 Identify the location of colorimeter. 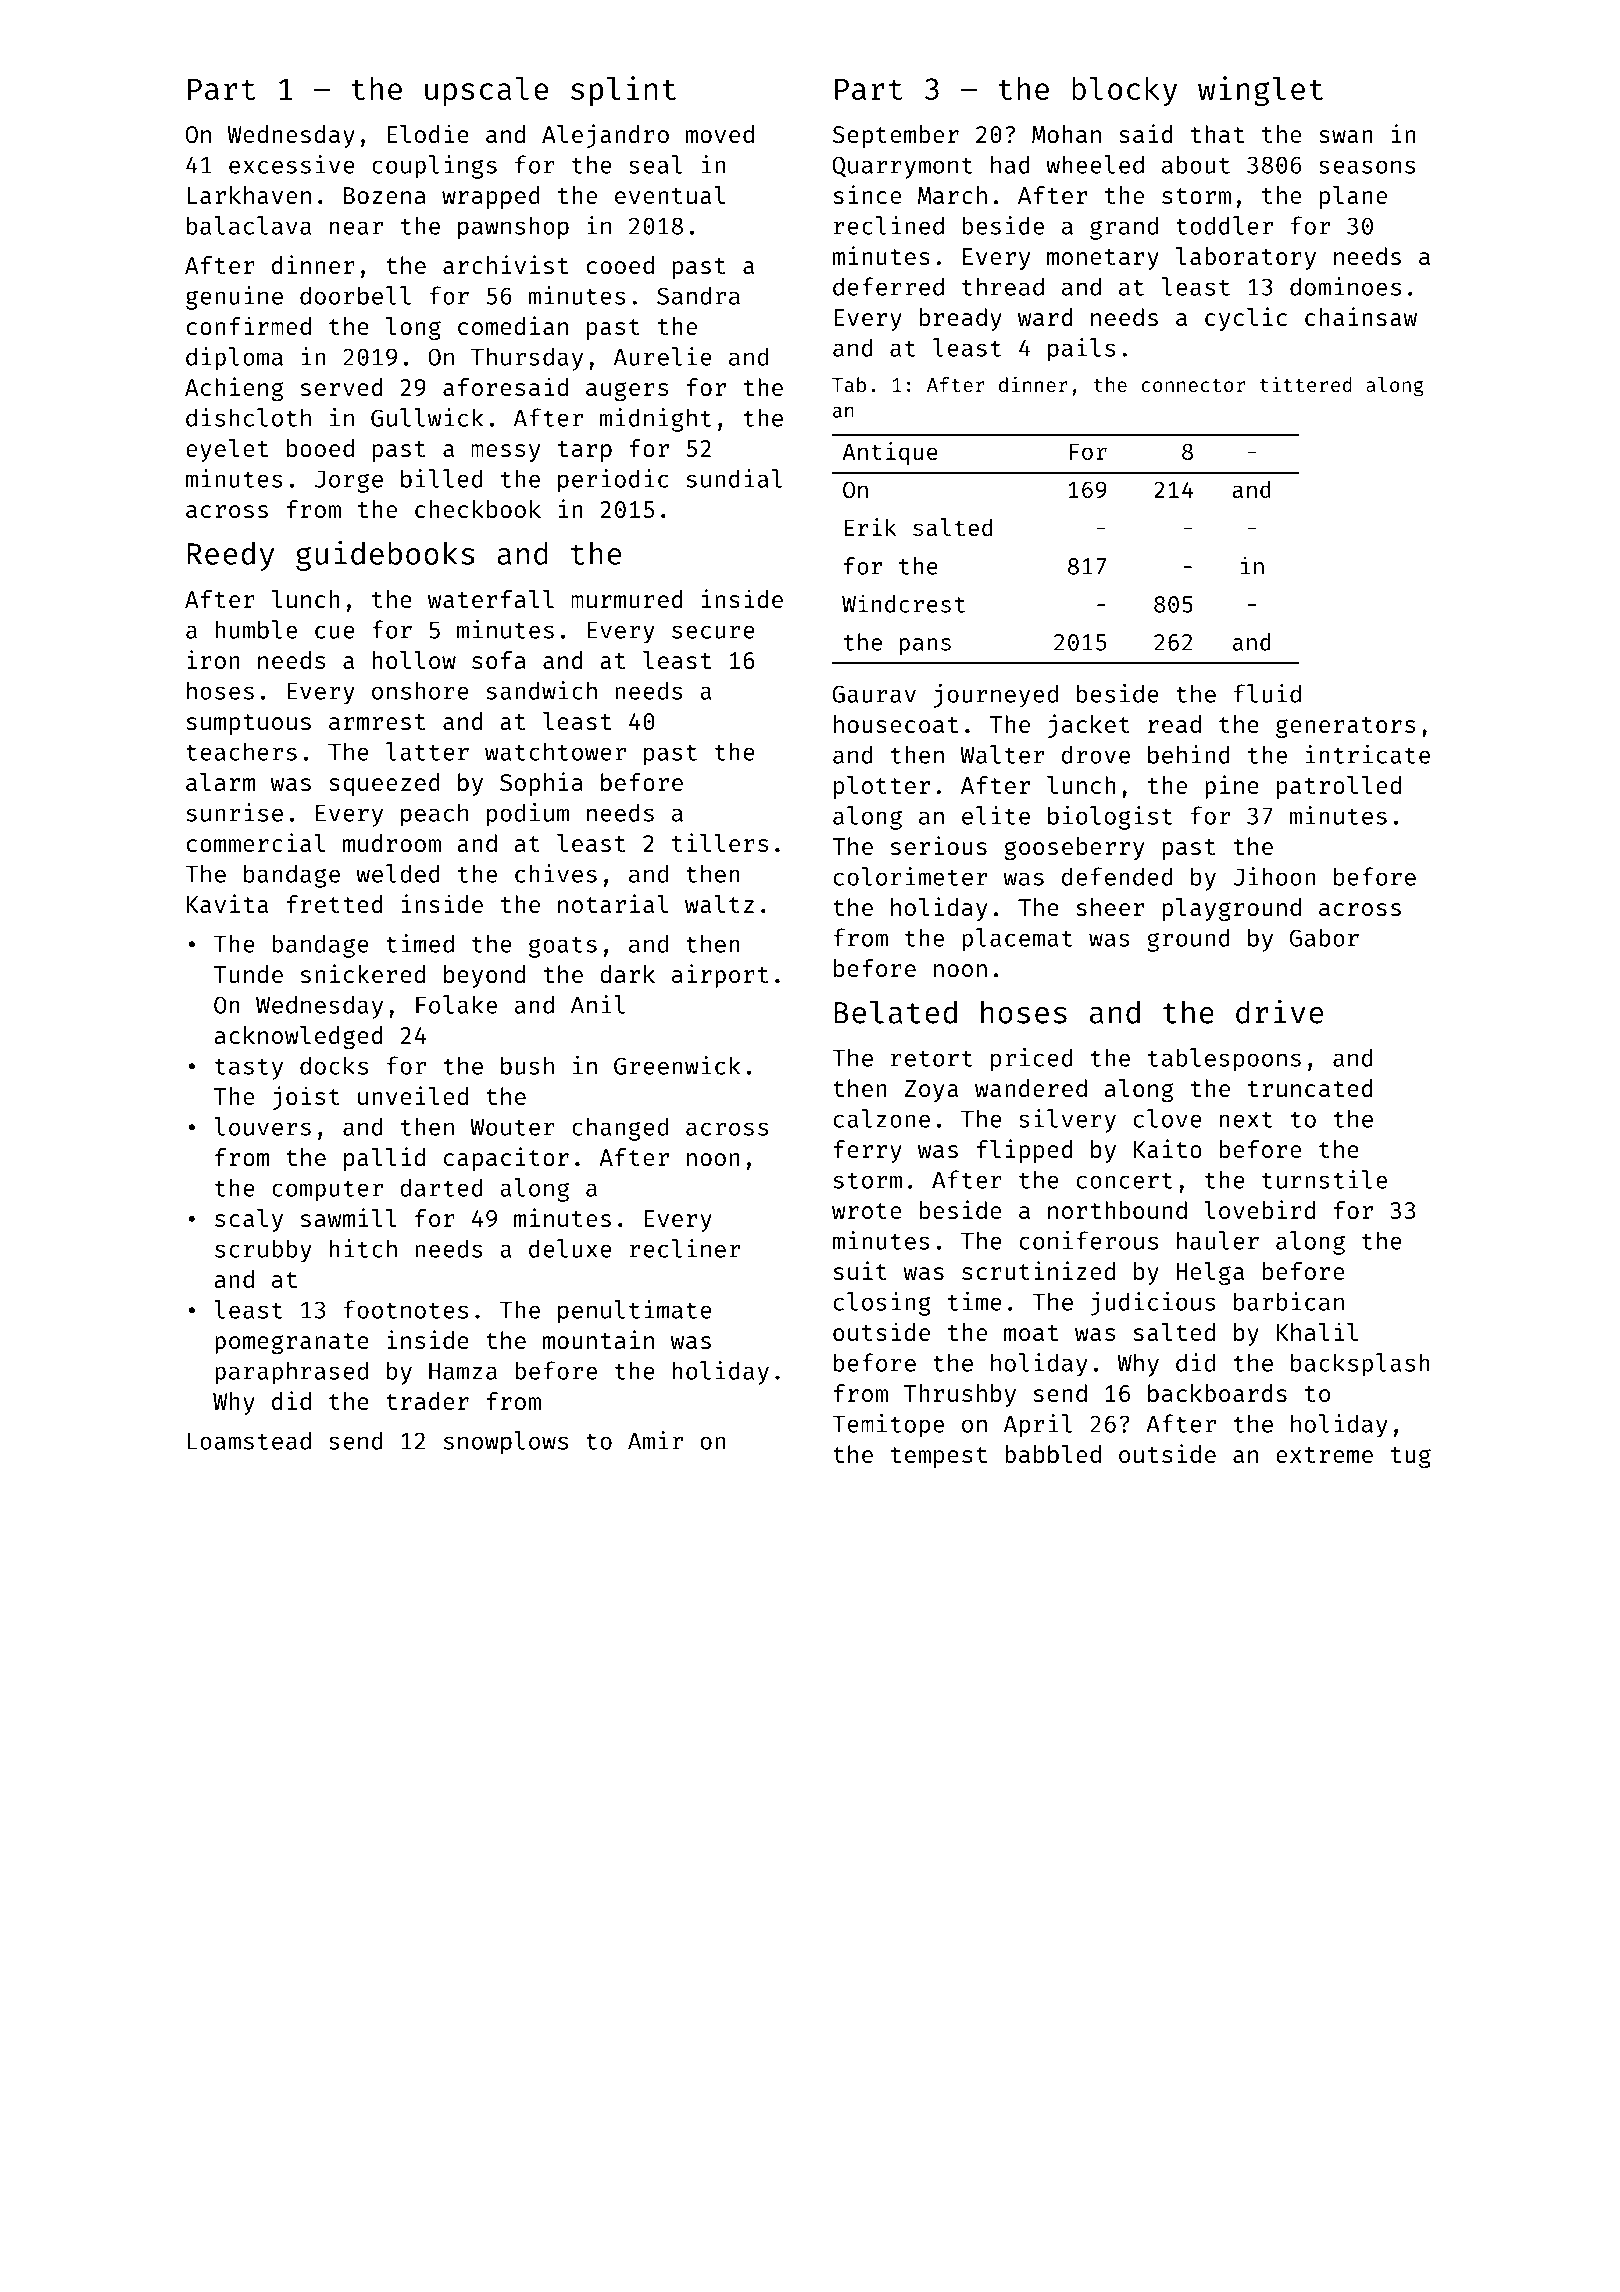
(911, 876).
